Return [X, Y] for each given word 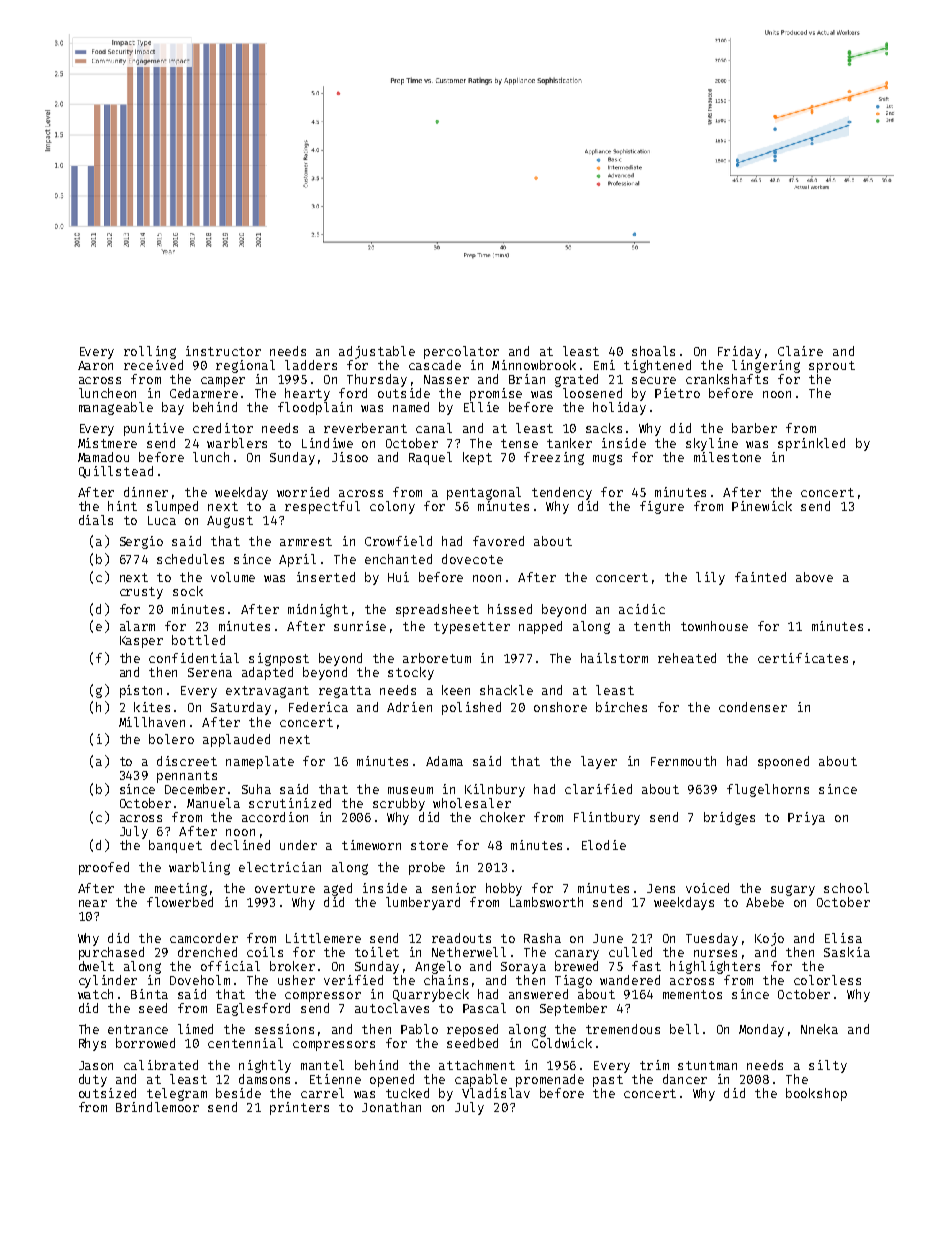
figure [662, 507]
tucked [407, 1093]
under [298, 845]
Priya [806, 818]
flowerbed [180, 902]
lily [710, 578]
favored [498, 541]
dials [96, 520]
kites [152, 707]
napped [540, 627]
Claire [800, 351]
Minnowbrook [534, 365]
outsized [107, 1093]
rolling [150, 352]
